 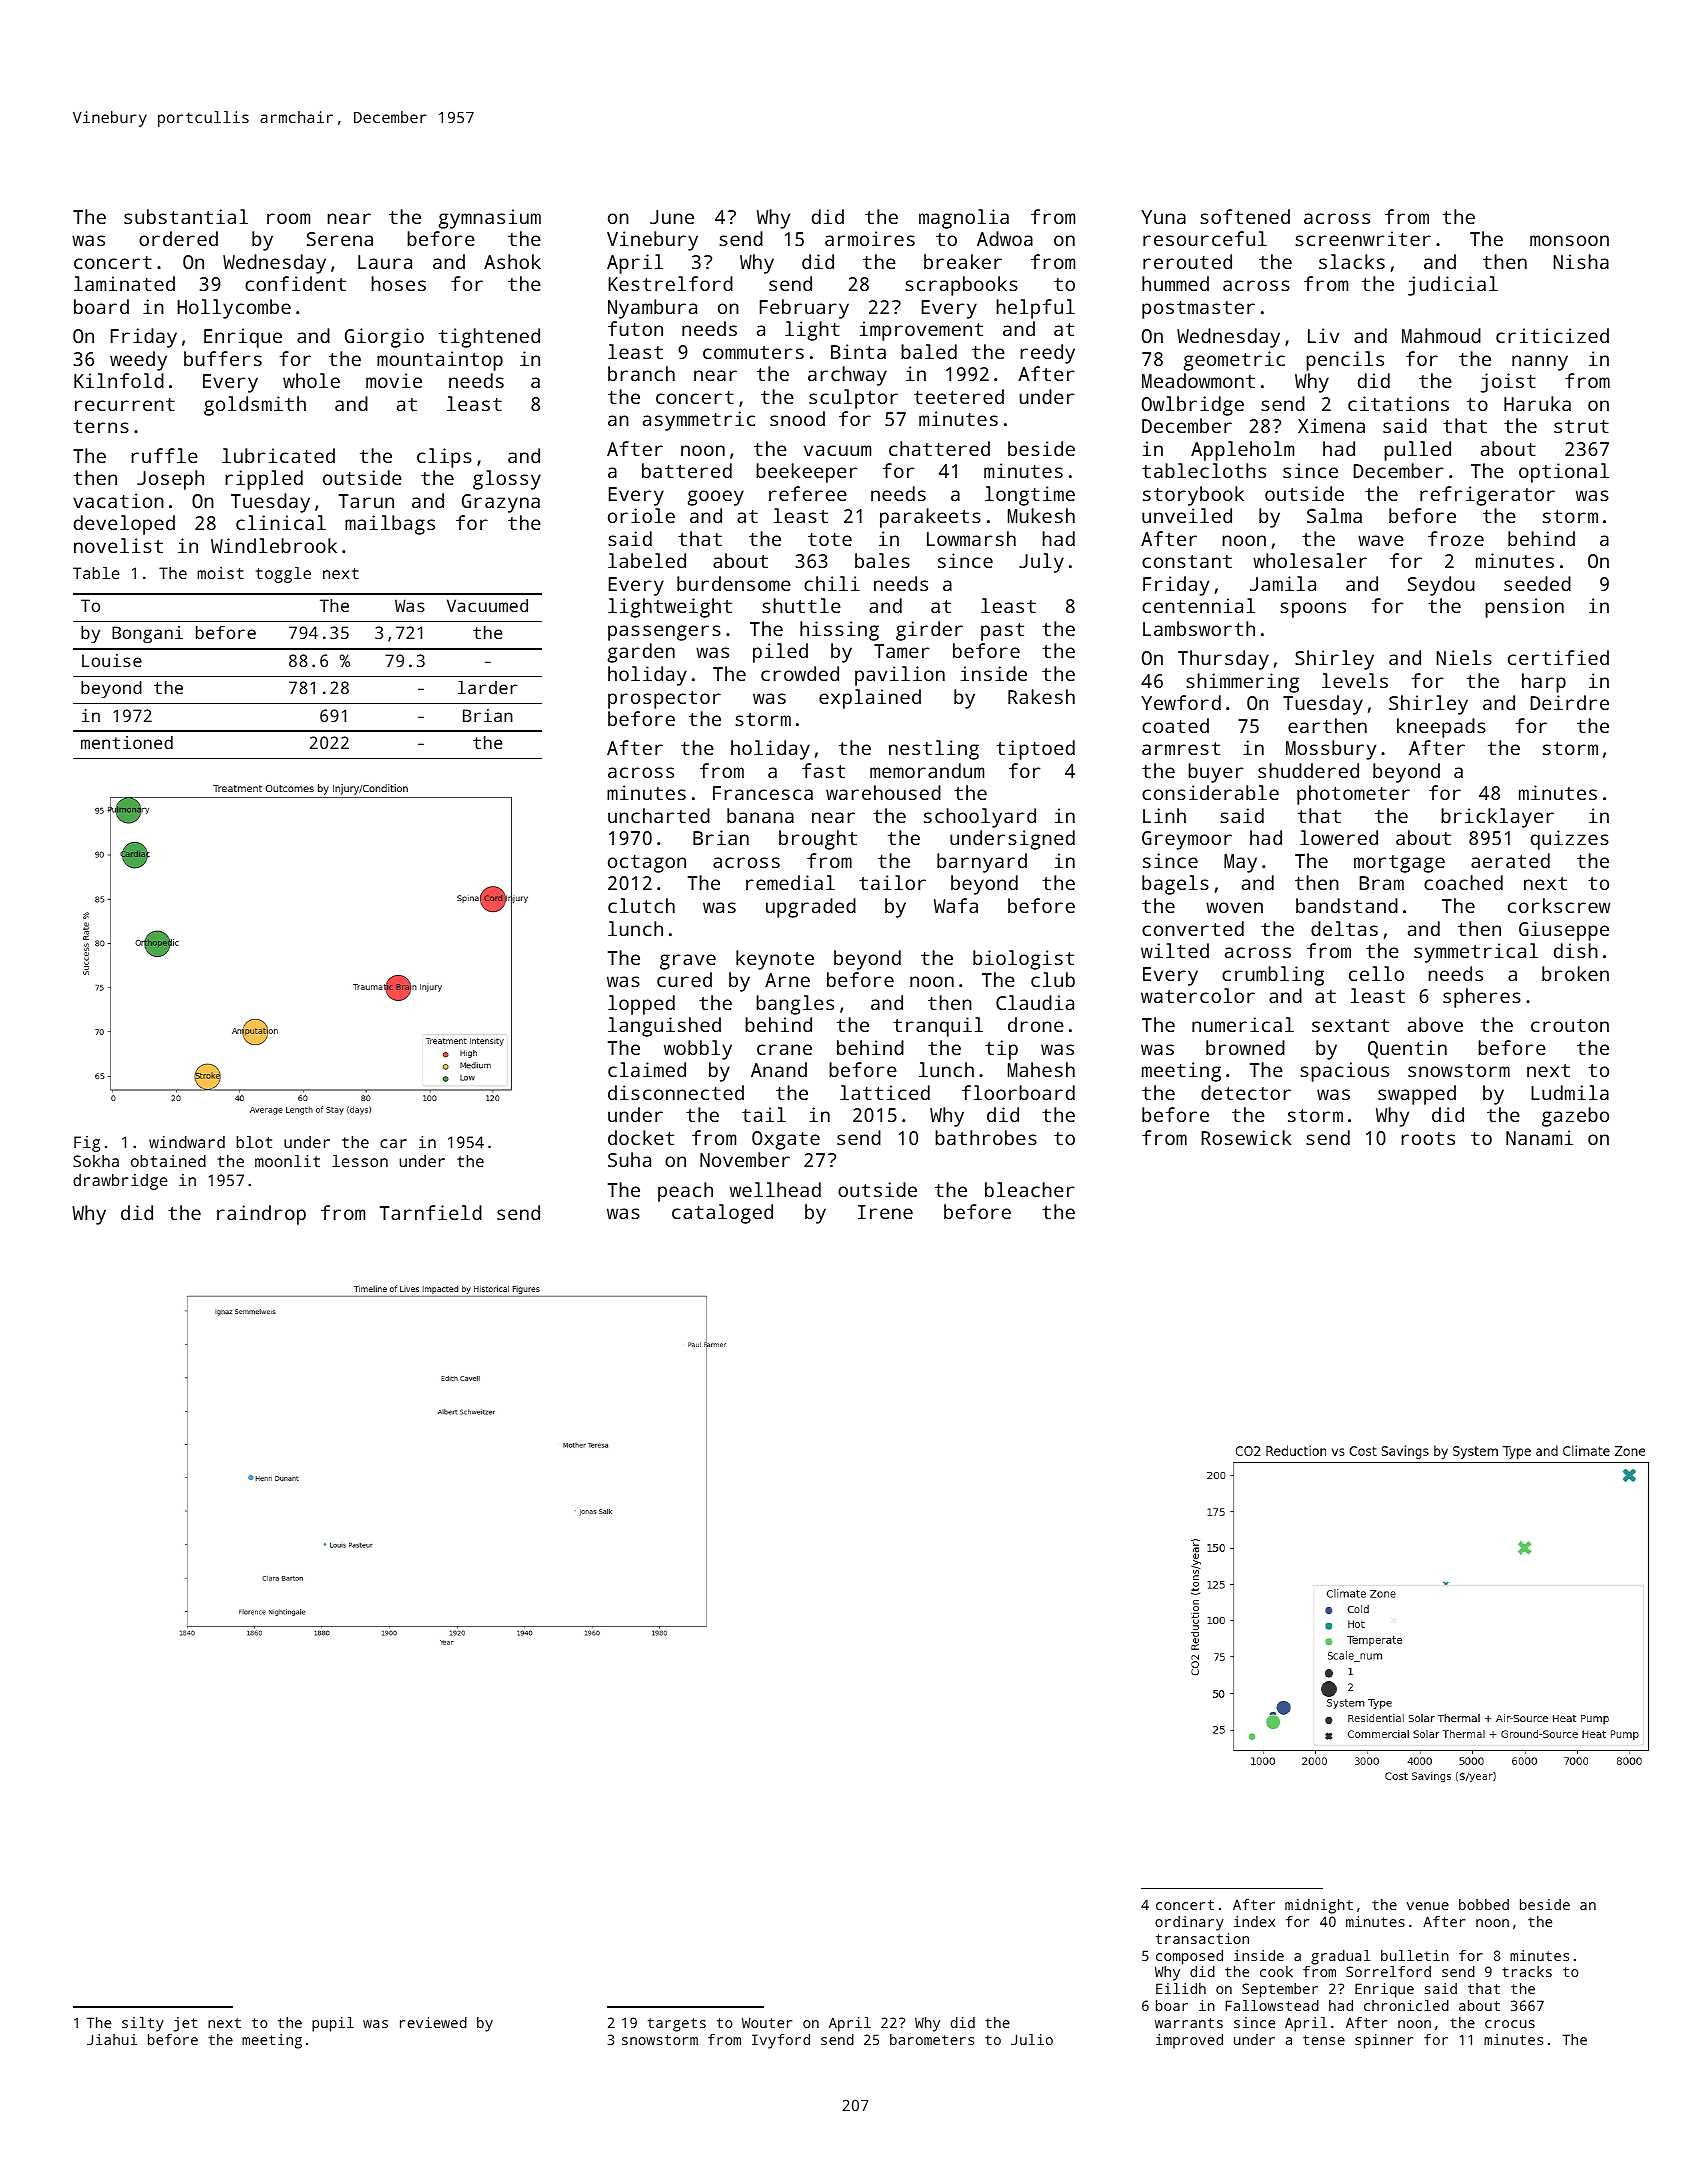 I want to click on barometers, so click(x=932, y=2039).
